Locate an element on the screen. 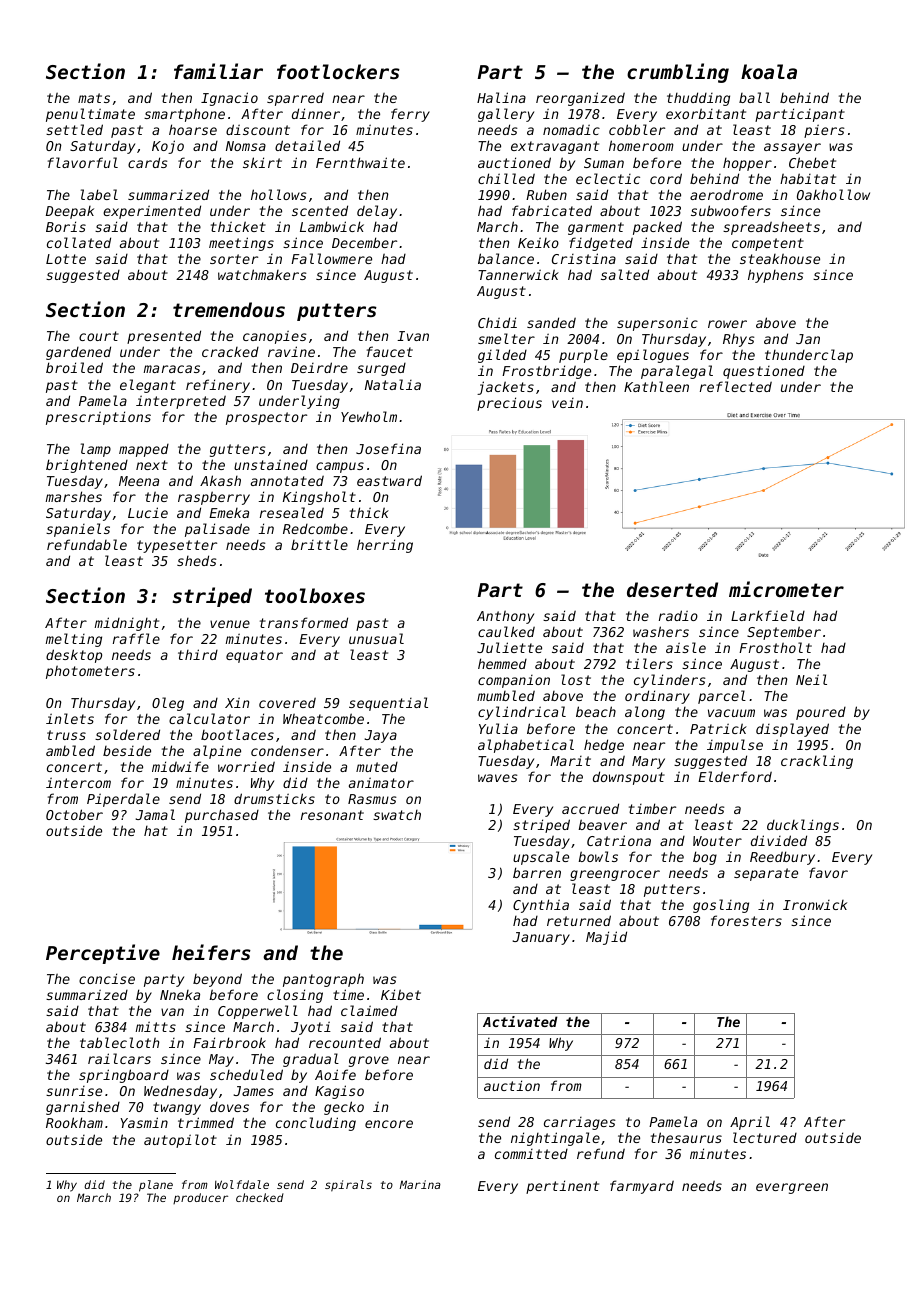 This screenshot has height=1308, width=924. pertinent is located at coordinates (562, 1187).
